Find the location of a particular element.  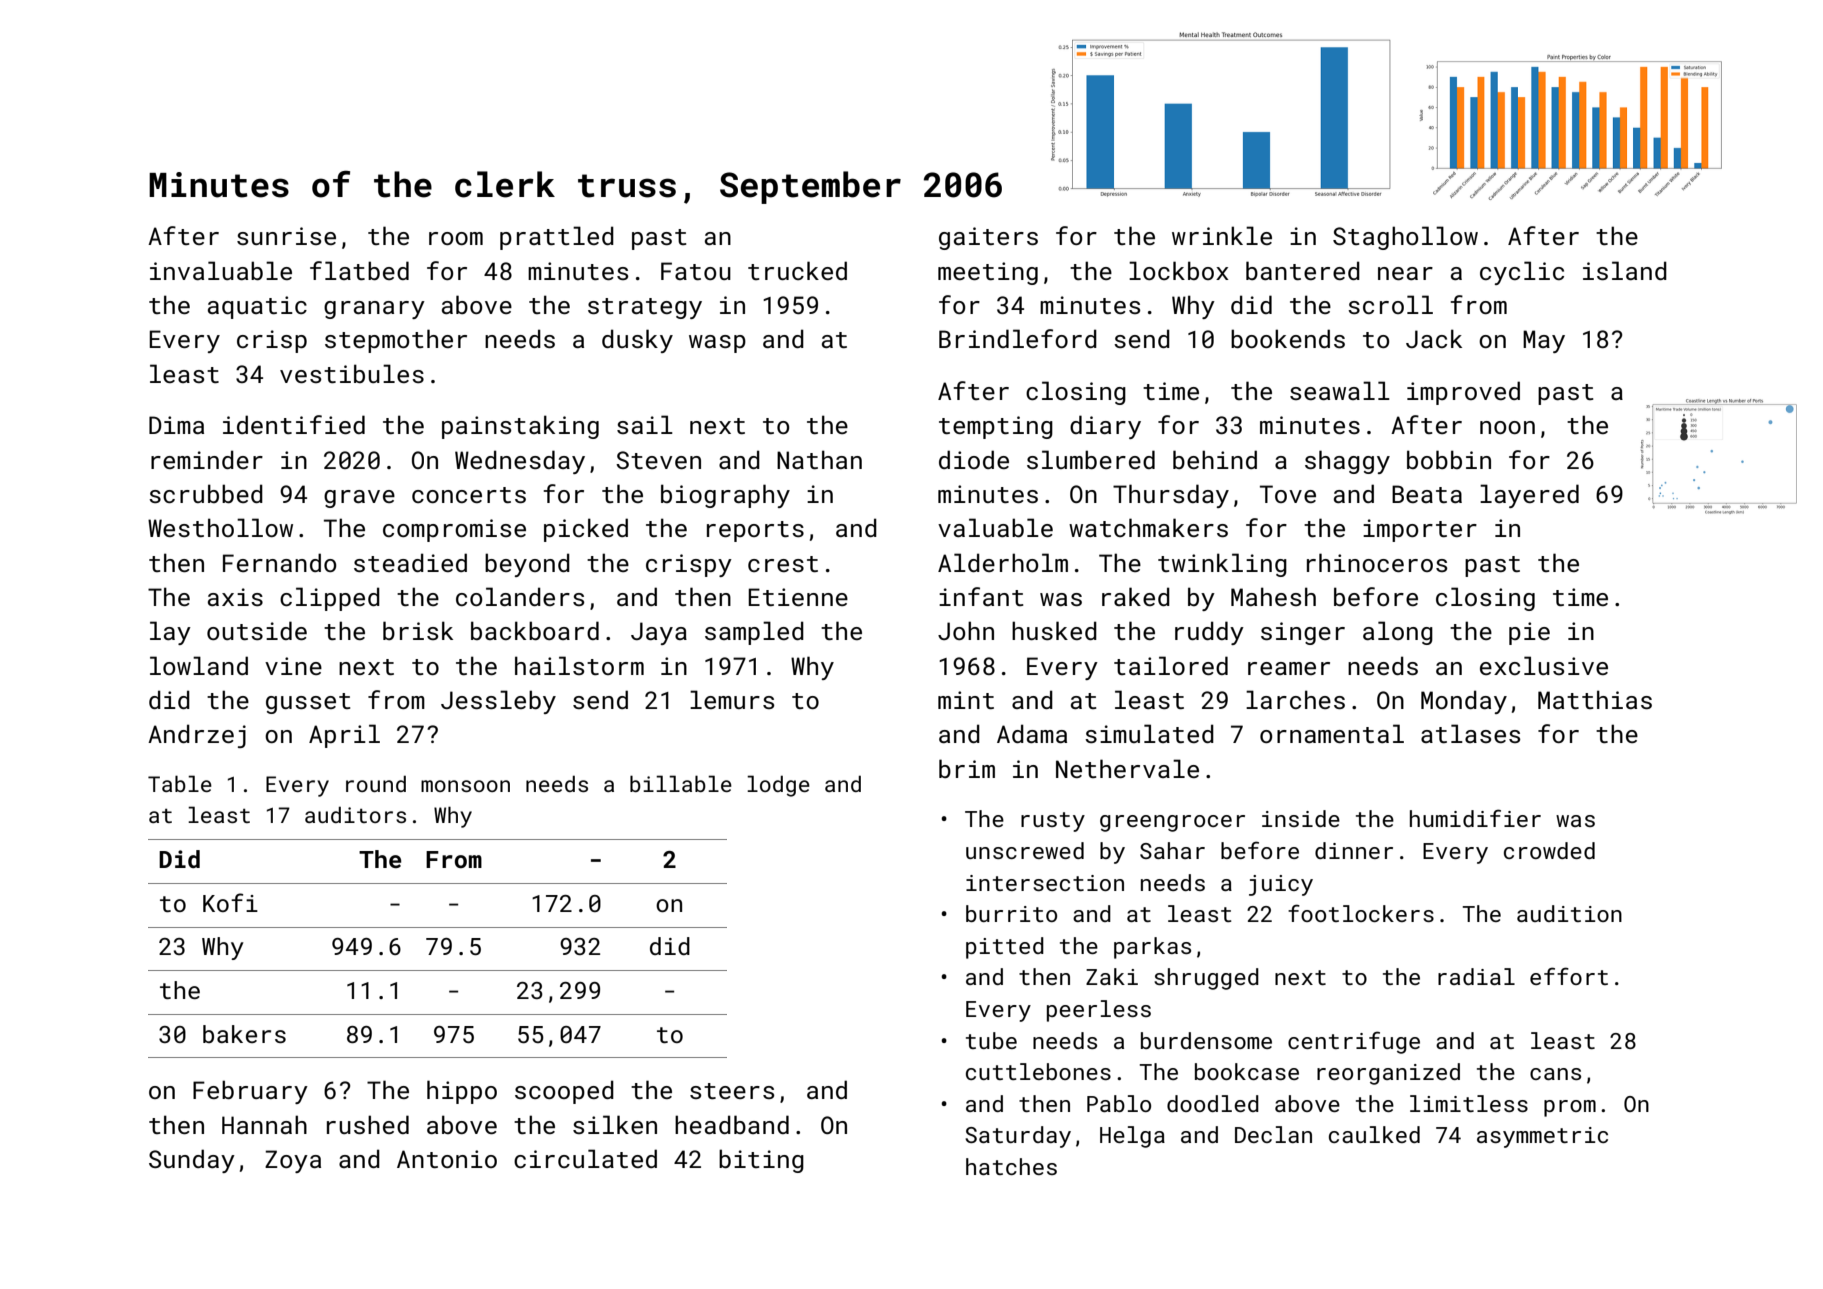

noon is located at coordinates (1507, 427).
